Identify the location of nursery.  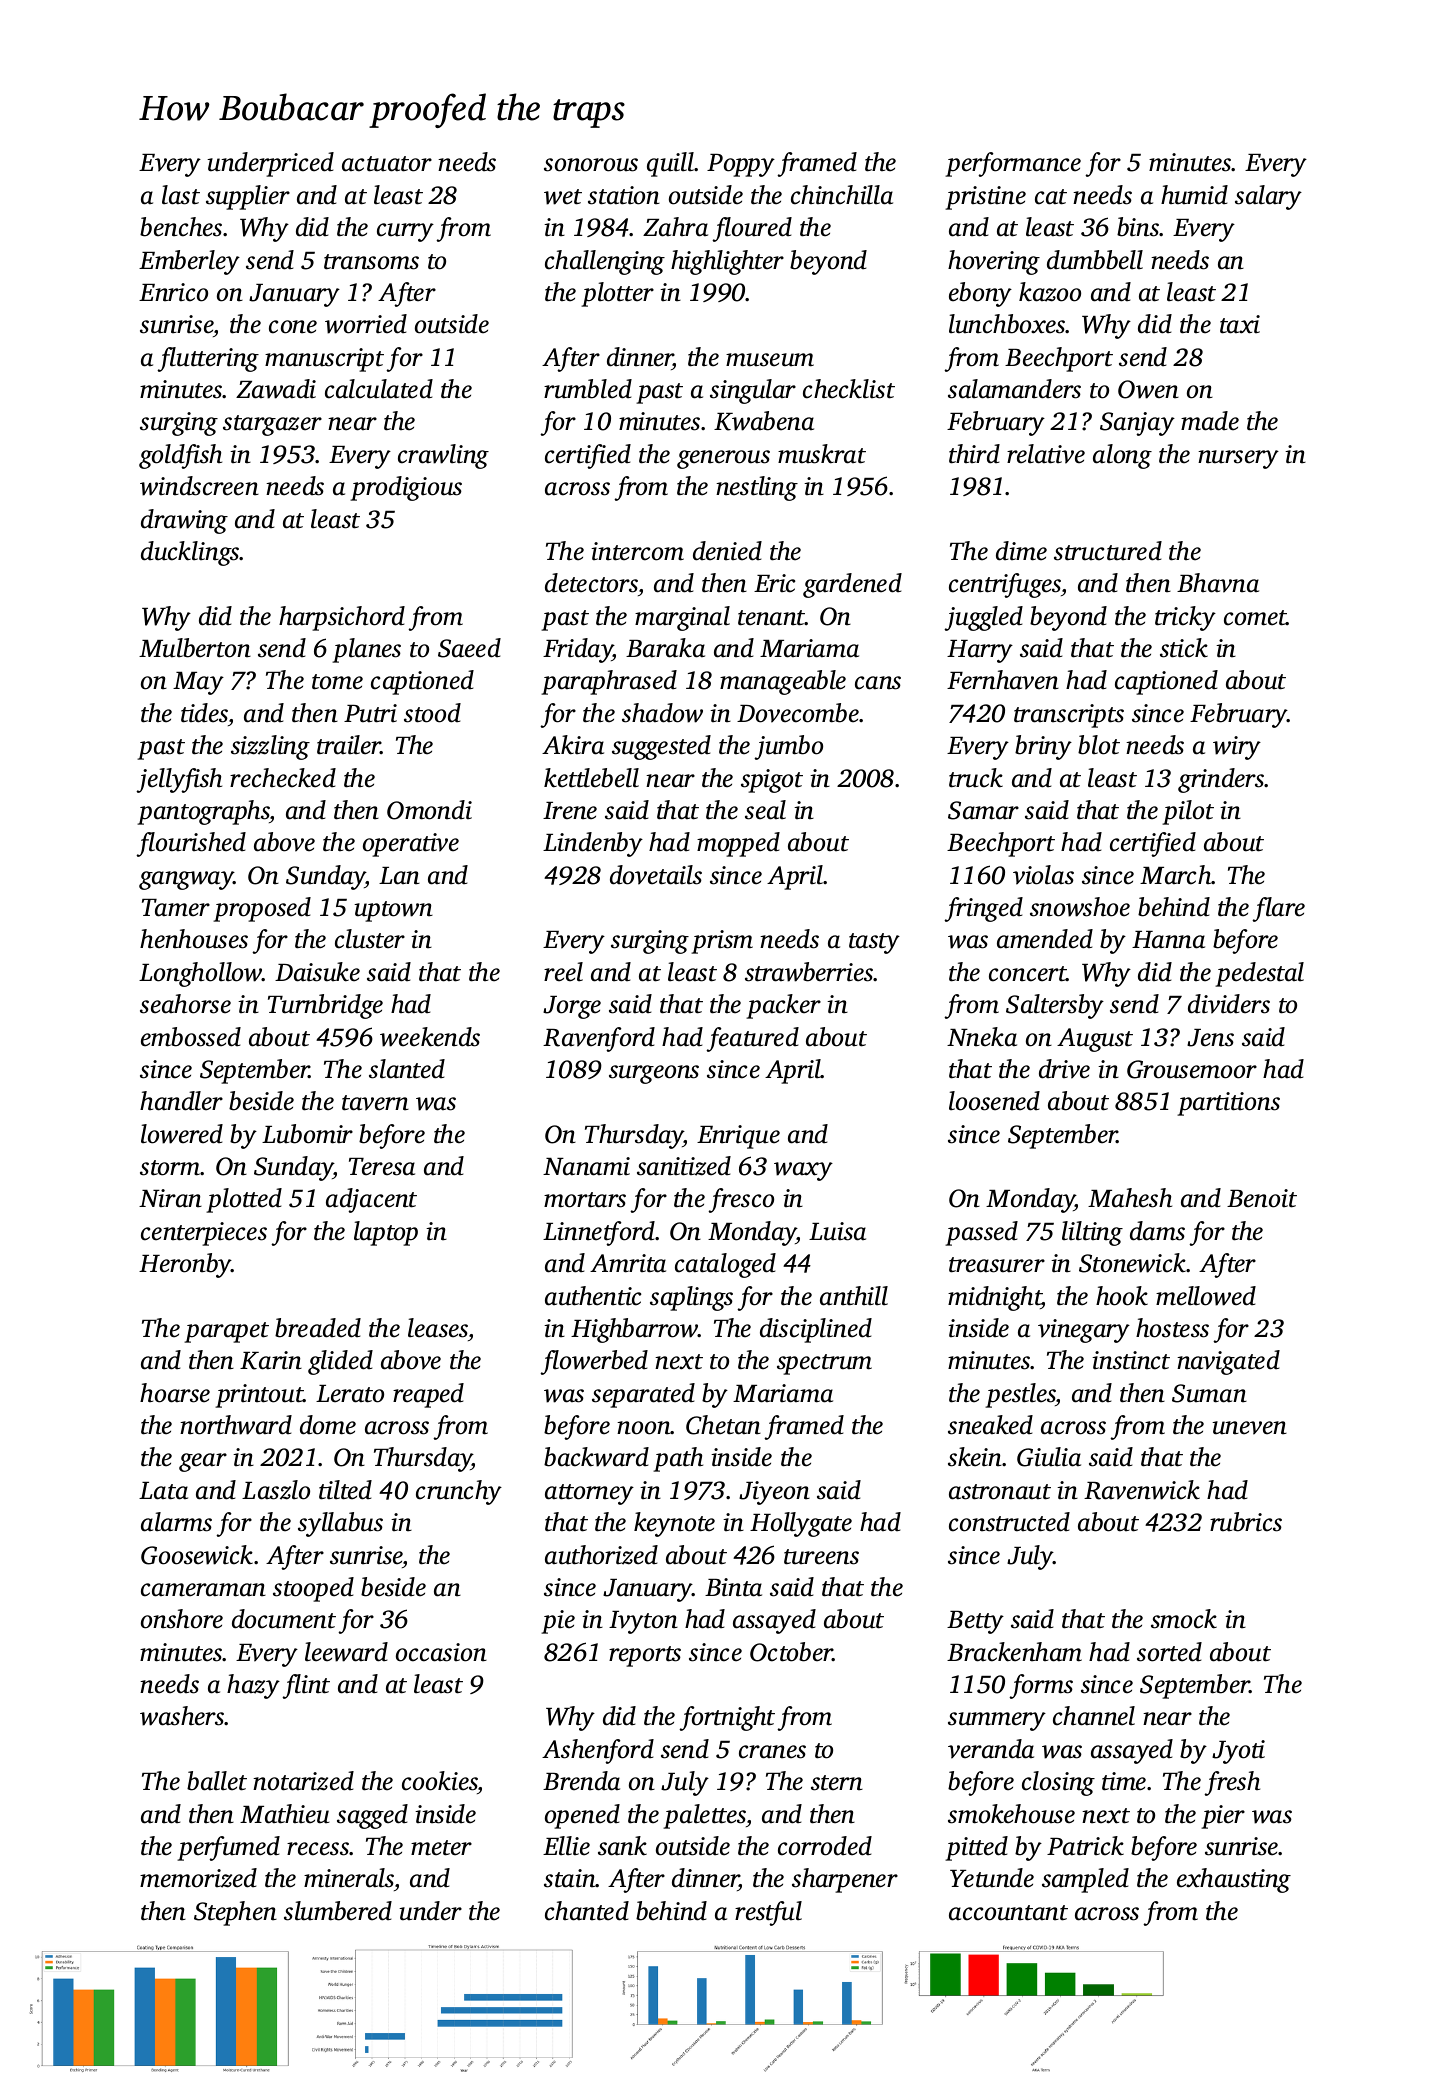
(1238, 459).
